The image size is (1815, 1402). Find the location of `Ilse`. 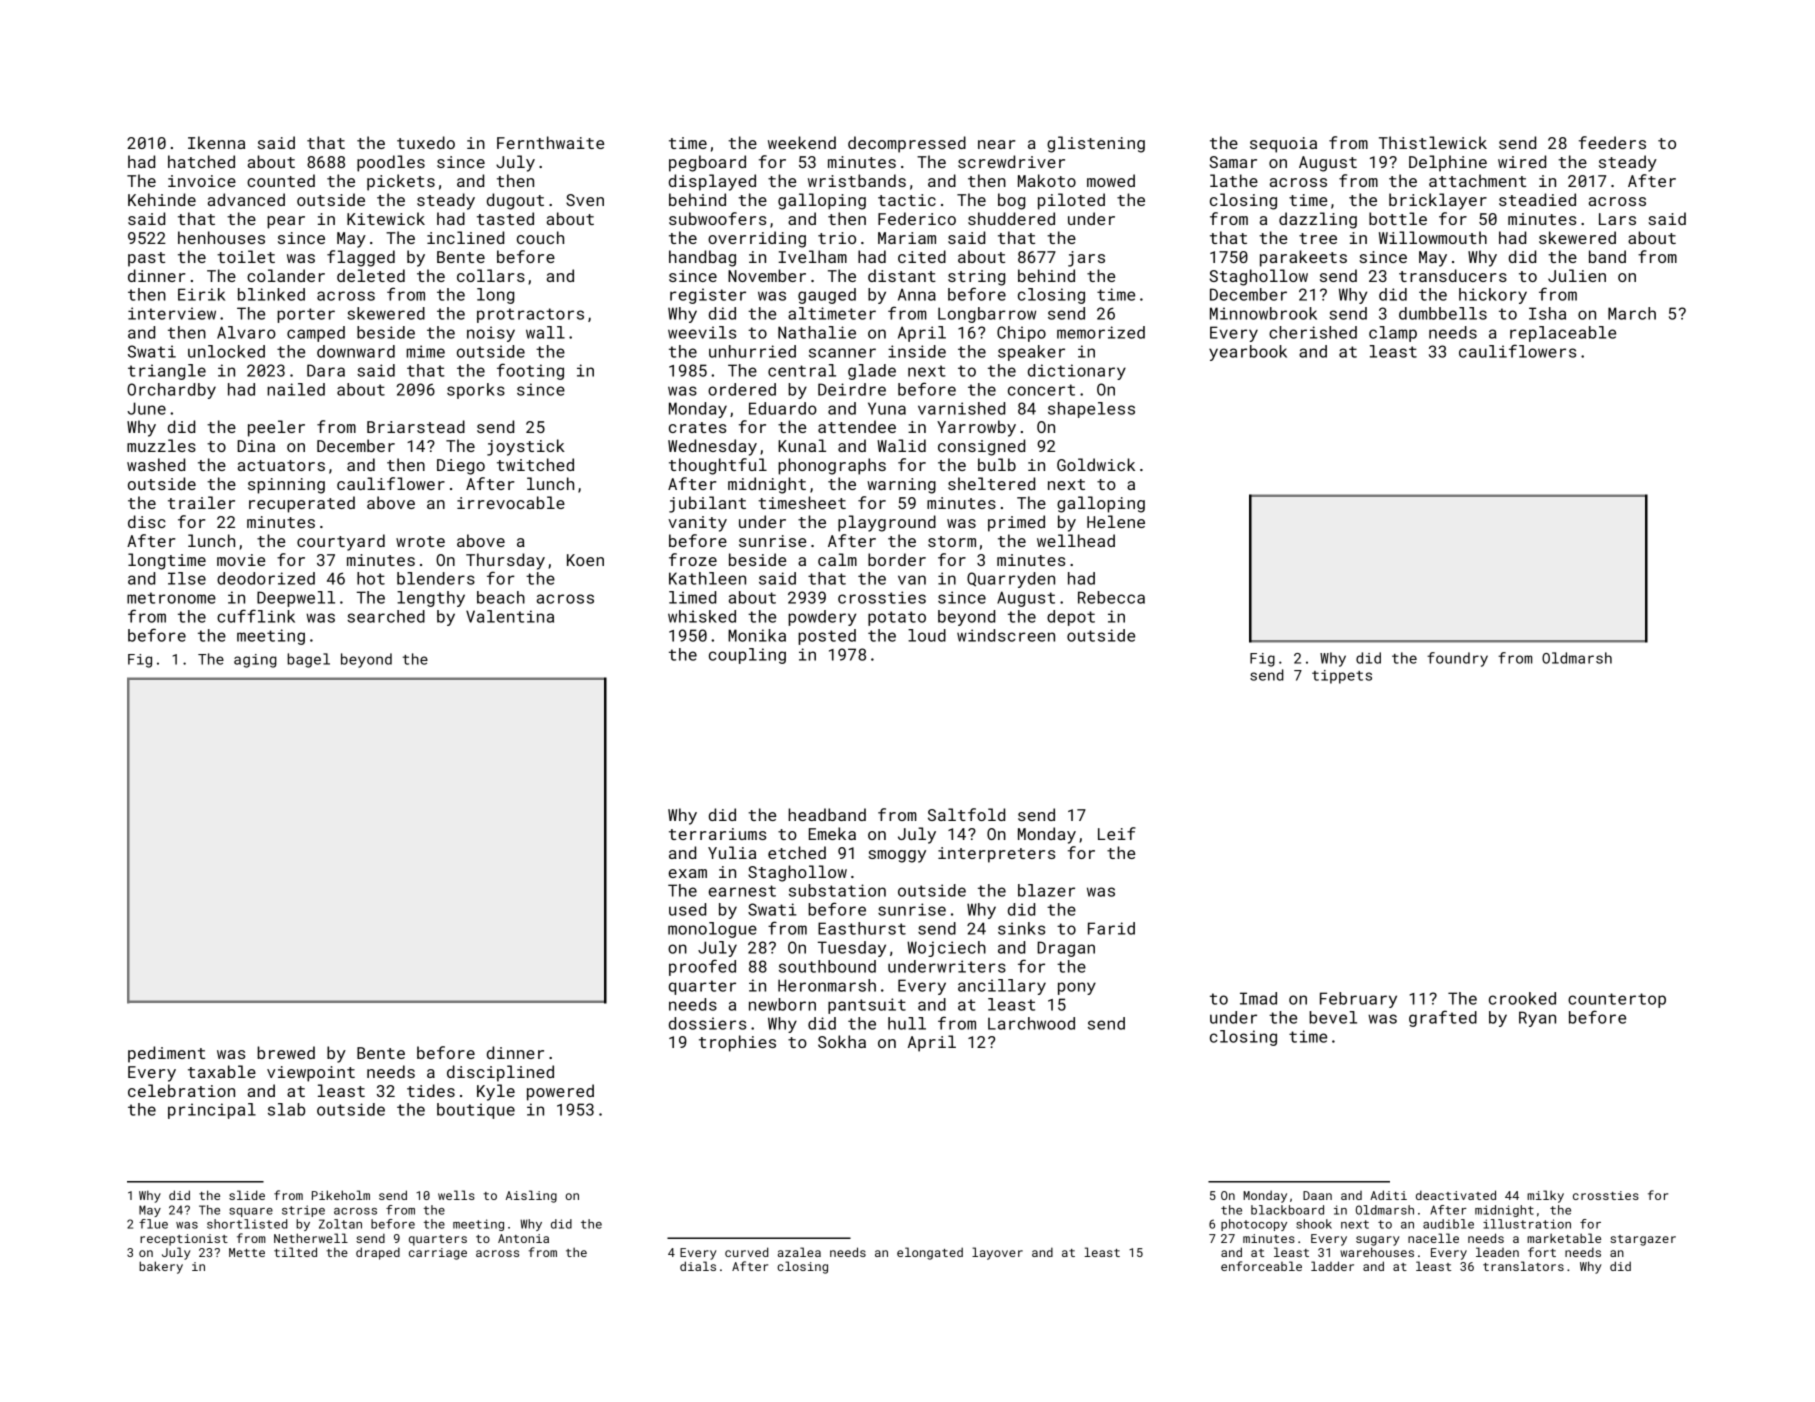

Ilse is located at coordinates (187, 578).
